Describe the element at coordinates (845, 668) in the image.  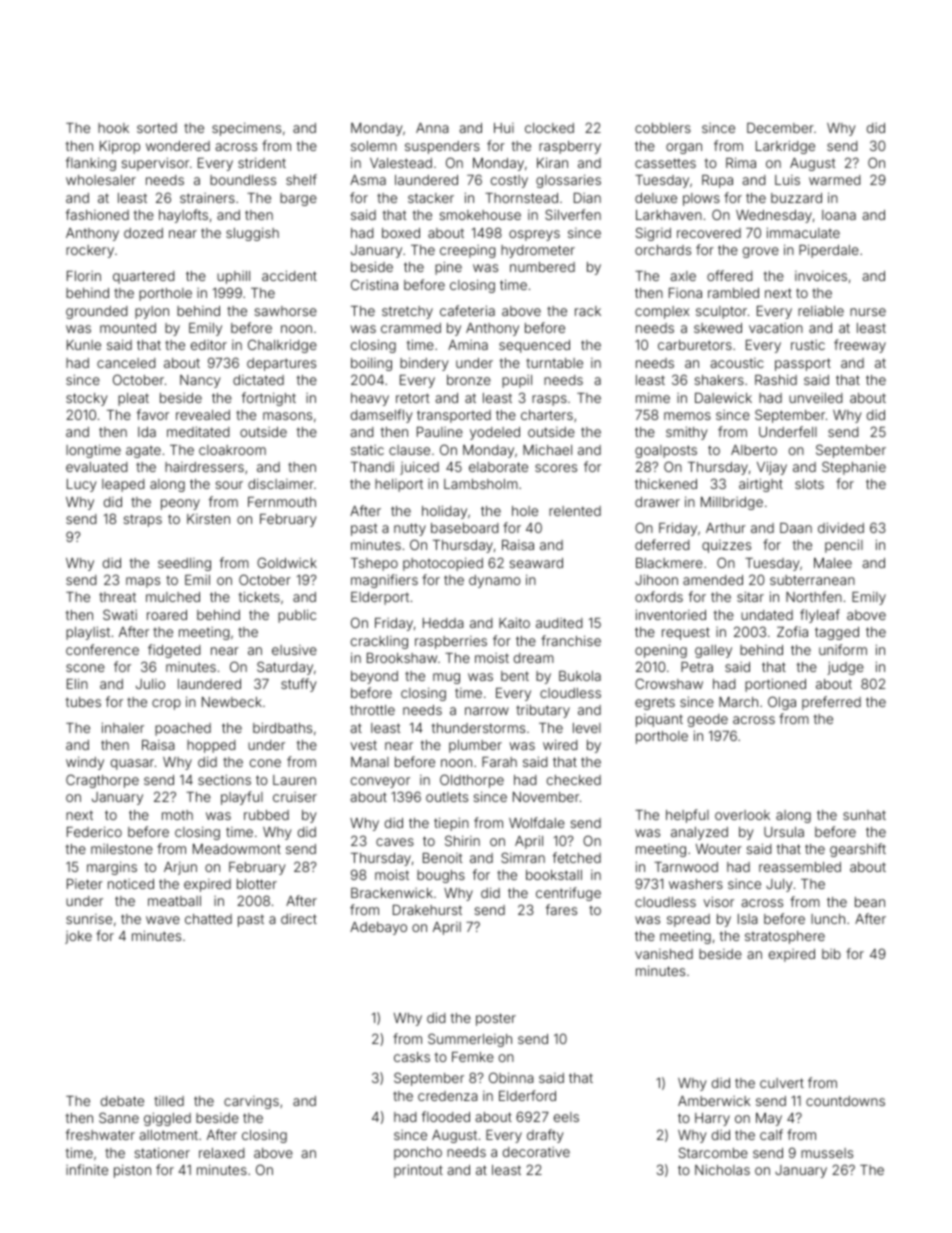
I see `judge` at that location.
